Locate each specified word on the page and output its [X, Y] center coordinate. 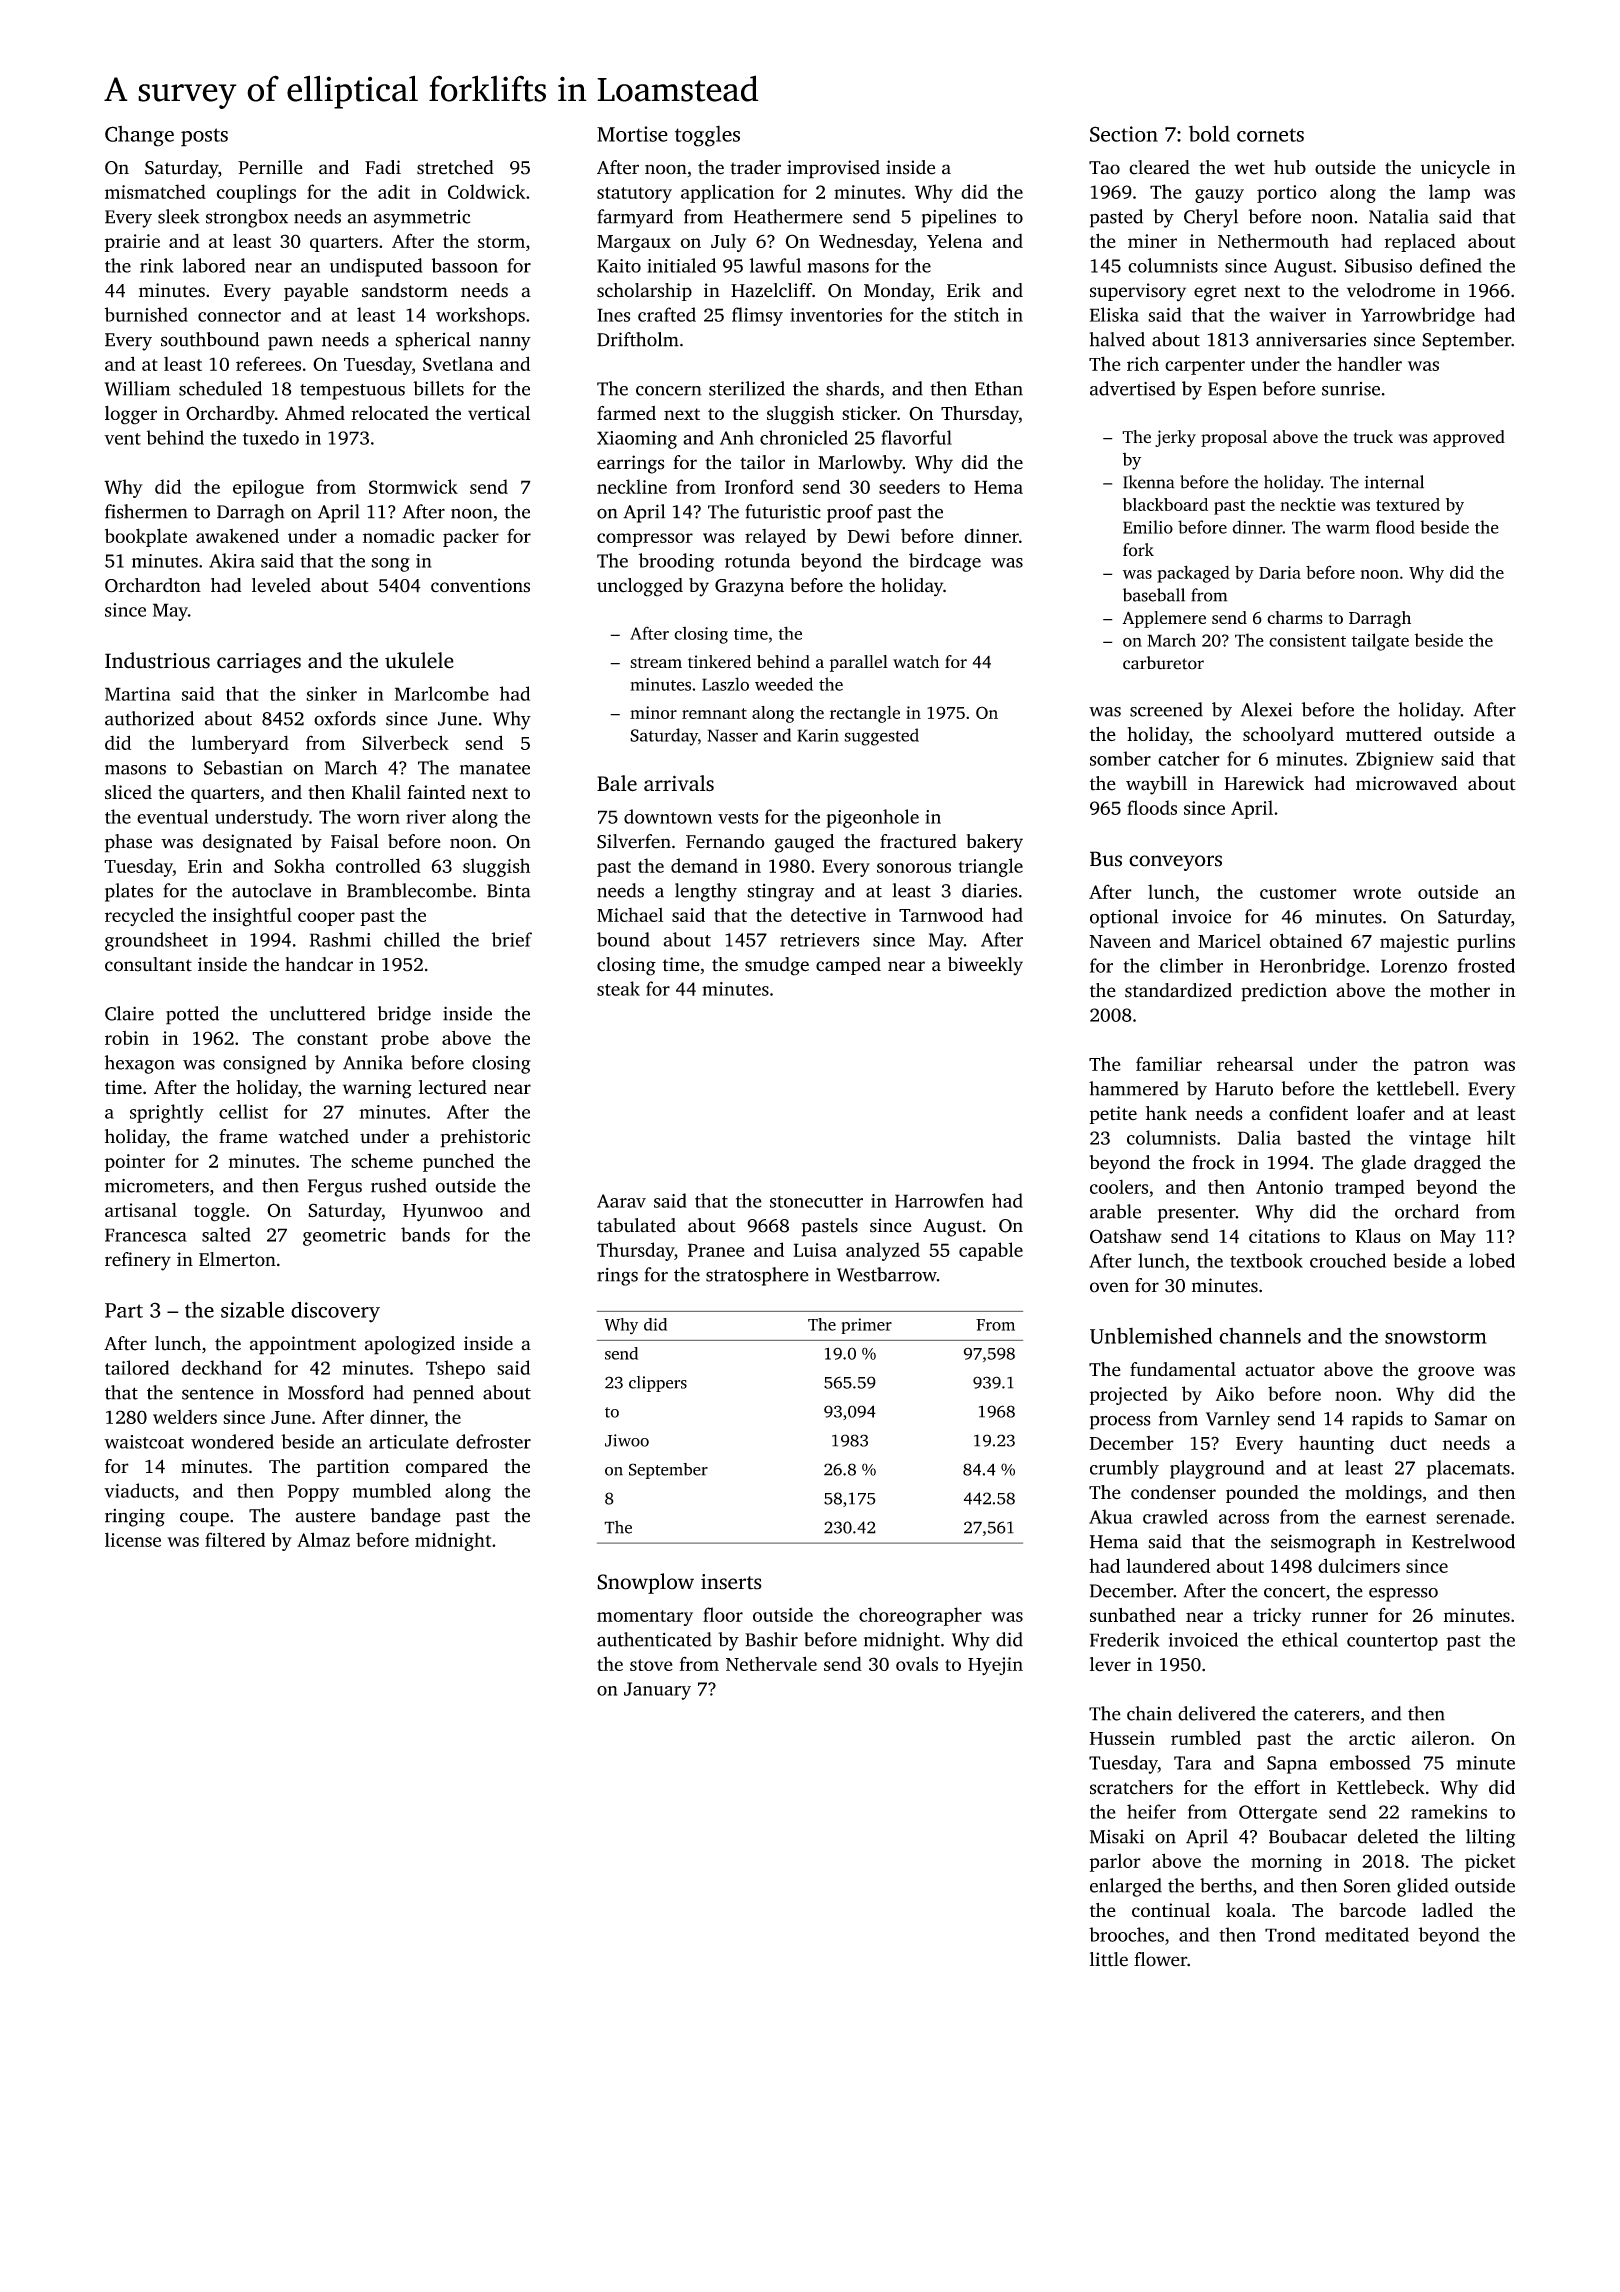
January [657, 1691]
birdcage [945, 562]
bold [1209, 133]
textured [1408, 504]
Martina [138, 694]
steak [618, 988]
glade [1383, 1164]
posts [204, 137]
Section [1124, 134]
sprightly [167, 1113]
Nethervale [771, 1663]
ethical [1310, 1639]
